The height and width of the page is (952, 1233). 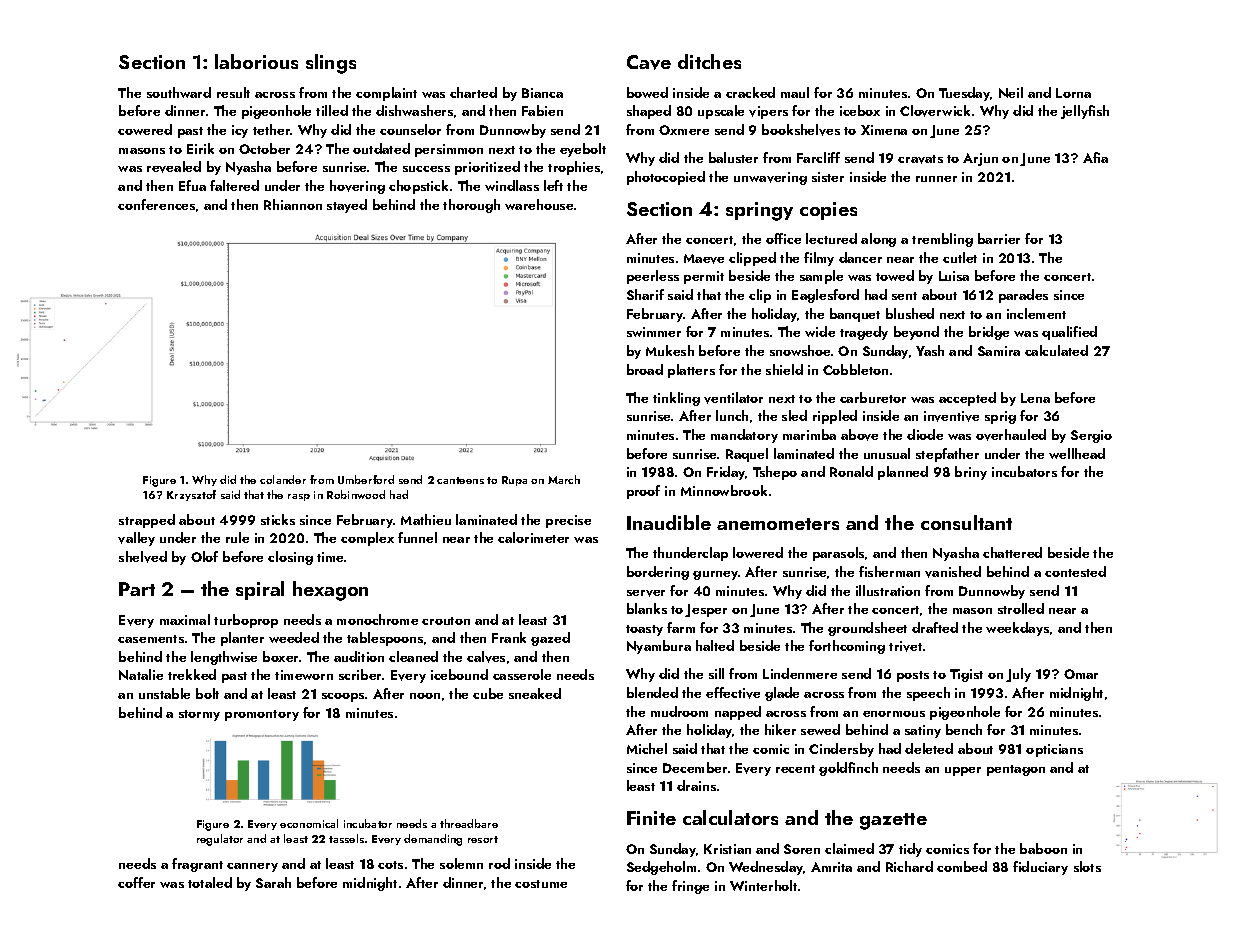 I want to click on stormy, so click(x=199, y=715).
